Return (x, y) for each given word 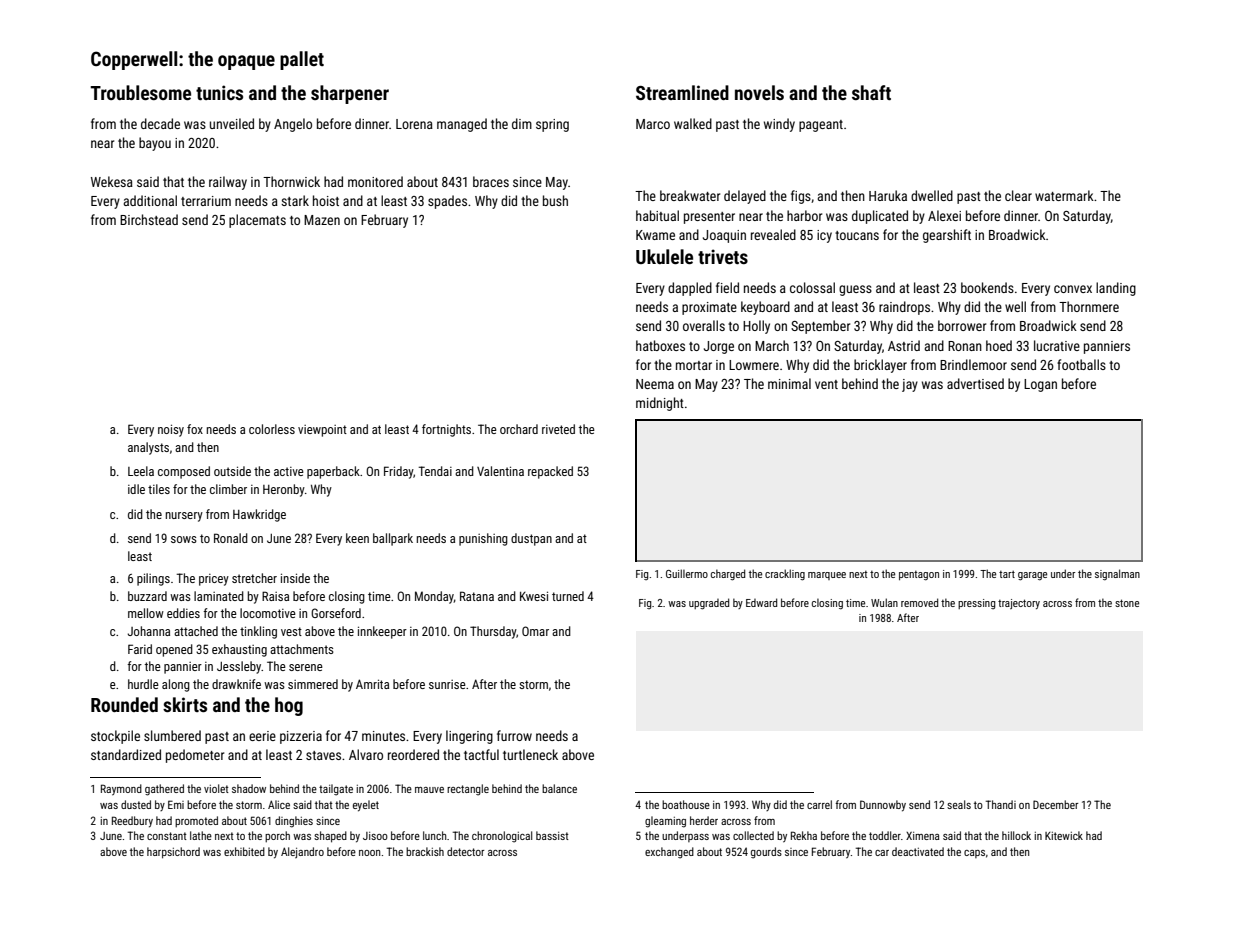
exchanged (669, 853)
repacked (550, 472)
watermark (1064, 195)
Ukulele (664, 256)
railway (228, 183)
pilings (153, 579)
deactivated (918, 851)
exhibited (244, 851)
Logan (1040, 385)
